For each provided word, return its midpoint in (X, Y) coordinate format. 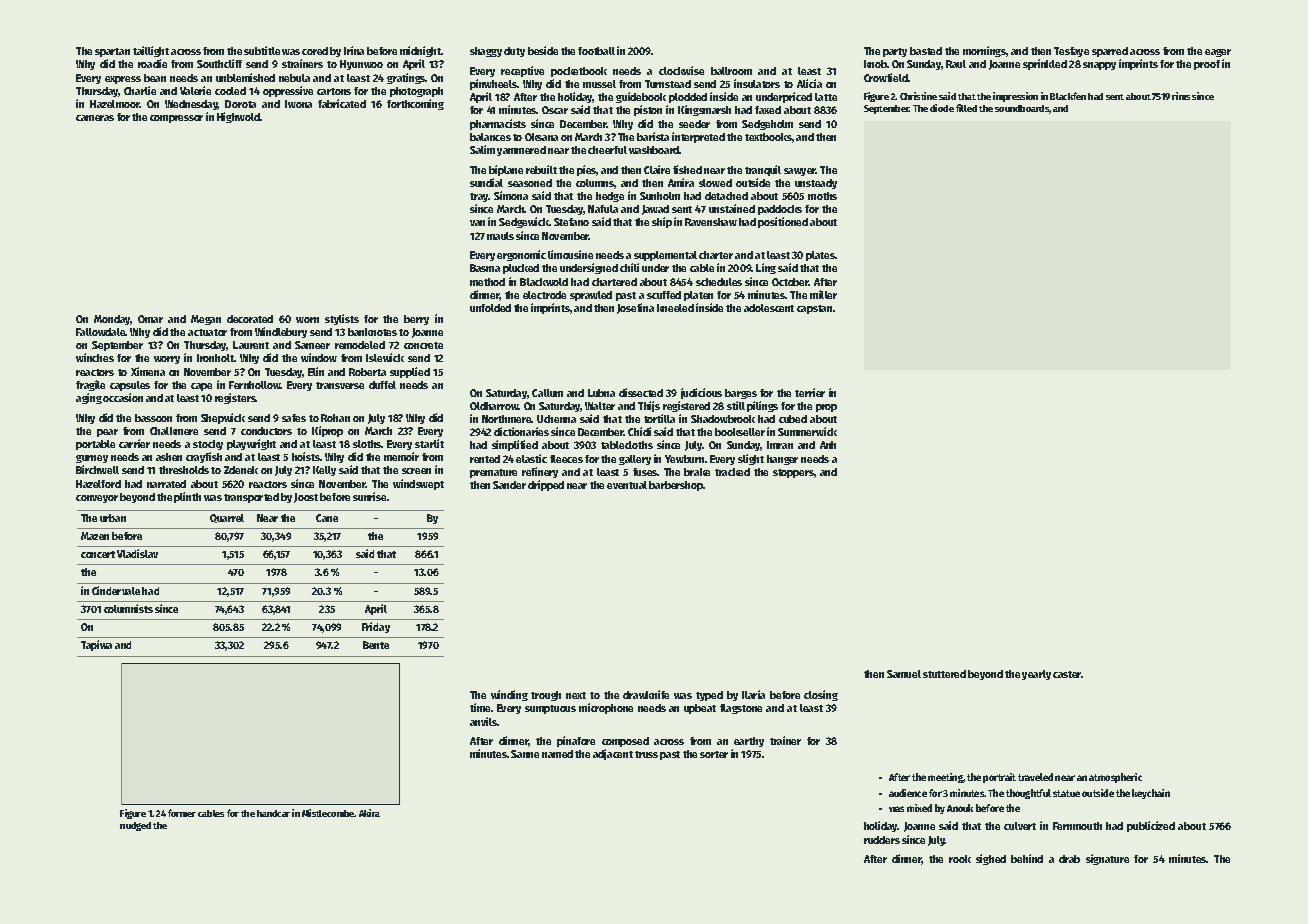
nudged (135, 826)
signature (1107, 859)
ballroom (731, 71)
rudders (882, 840)
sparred (1110, 52)
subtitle (262, 50)
